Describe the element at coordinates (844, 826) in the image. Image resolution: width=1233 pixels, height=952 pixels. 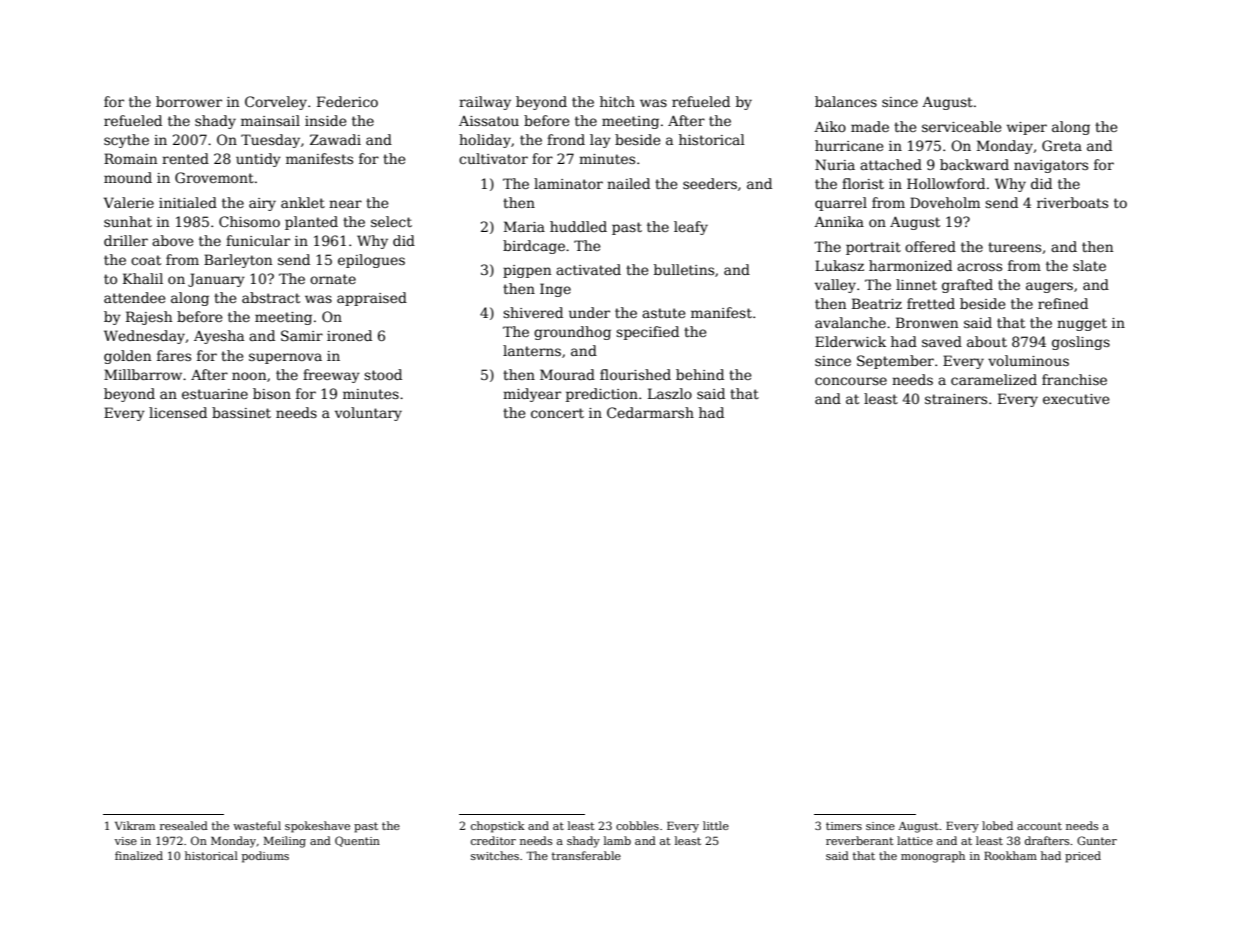
I see `timers` at that location.
